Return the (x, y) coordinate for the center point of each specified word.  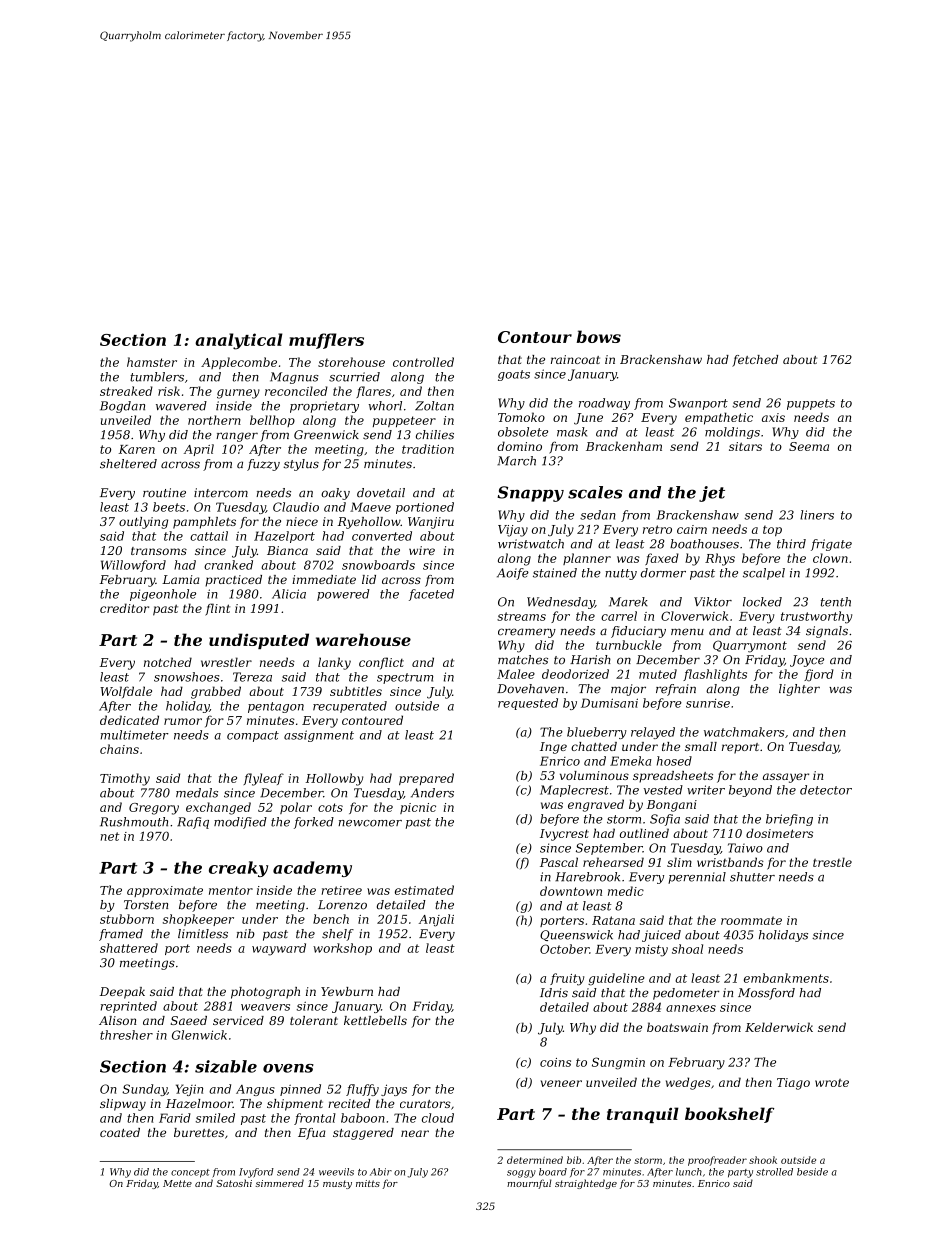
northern (214, 420)
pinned (300, 1090)
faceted (431, 595)
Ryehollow (369, 523)
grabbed (216, 692)
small (701, 746)
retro (657, 529)
